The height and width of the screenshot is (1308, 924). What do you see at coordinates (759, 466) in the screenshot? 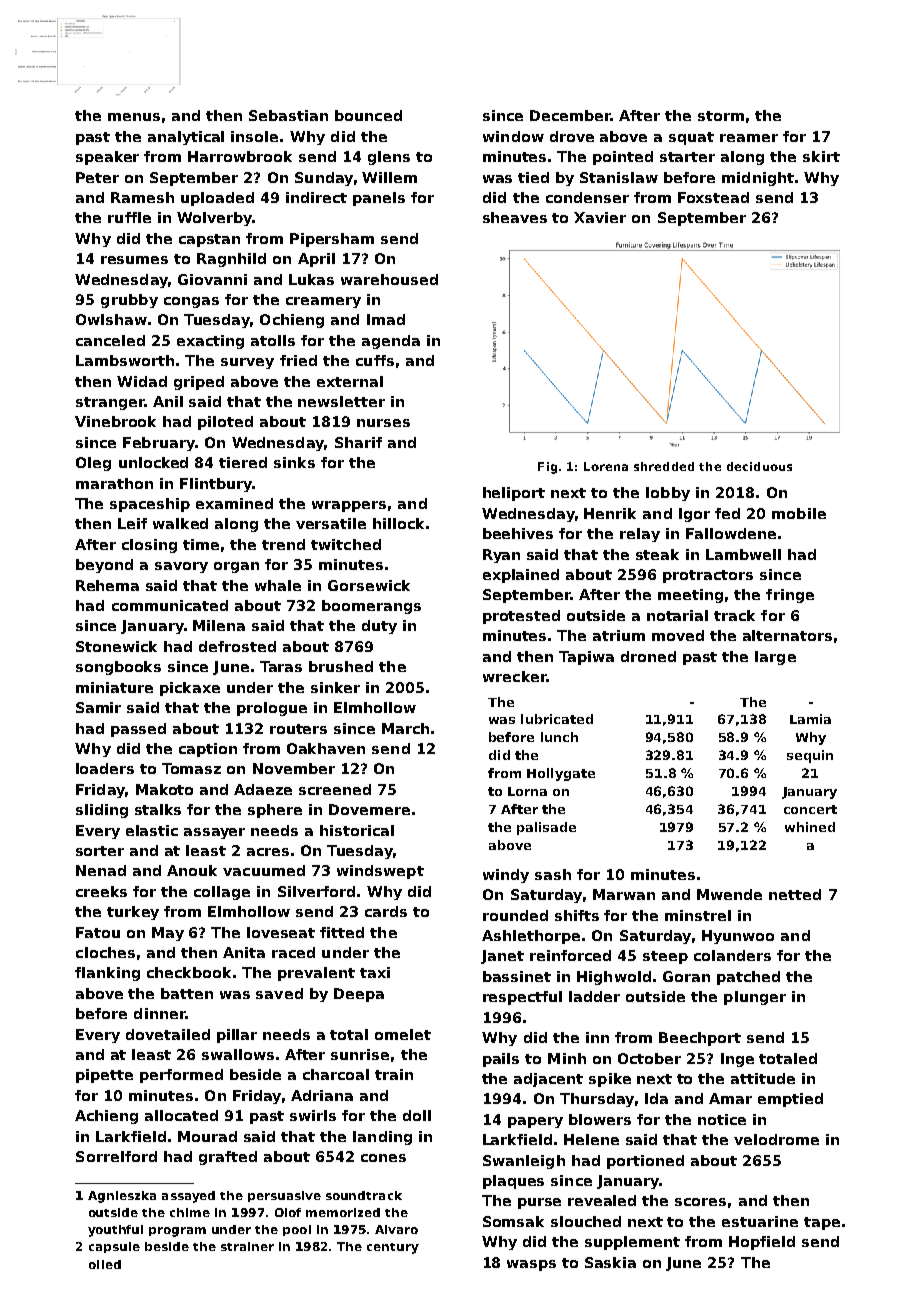
I see `deciduous` at bounding box center [759, 466].
